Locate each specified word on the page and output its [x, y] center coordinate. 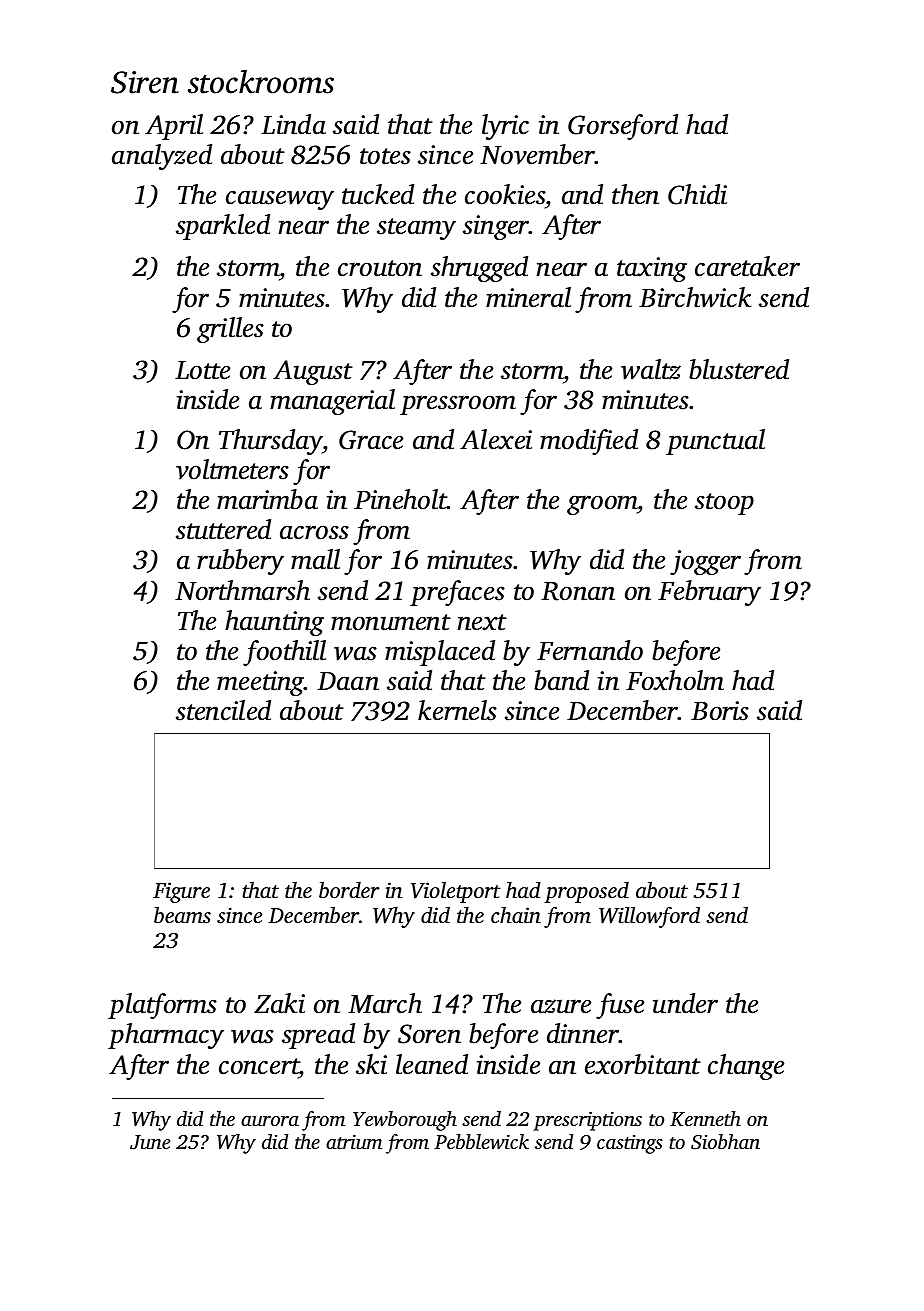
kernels [457, 710]
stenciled [223, 710]
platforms [162, 1006]
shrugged [479, 269]
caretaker [747, 266]
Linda [293, 124]
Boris [720, 711]
